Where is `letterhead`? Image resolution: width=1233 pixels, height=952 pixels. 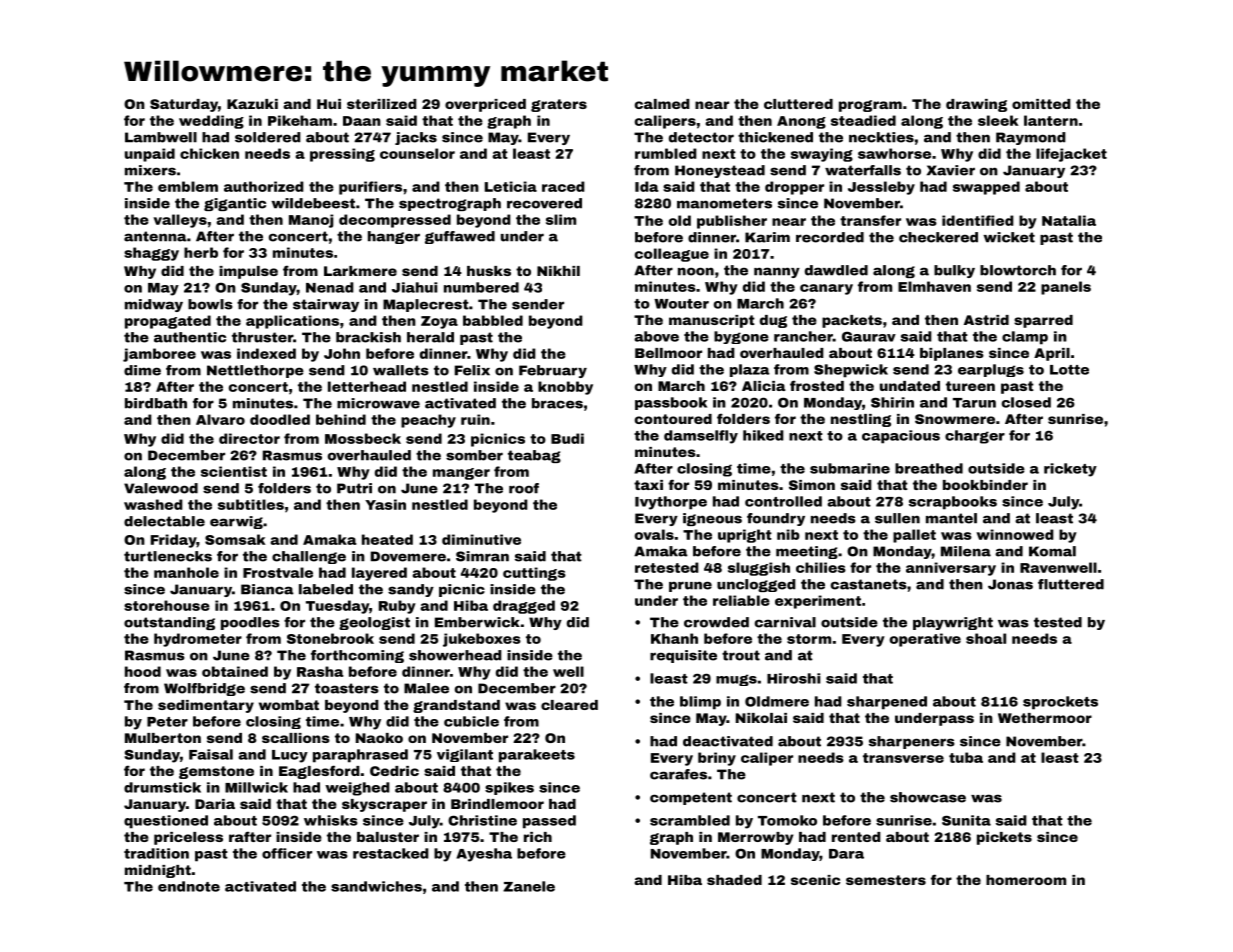
letterhead is located at coordinates (367, 386).
